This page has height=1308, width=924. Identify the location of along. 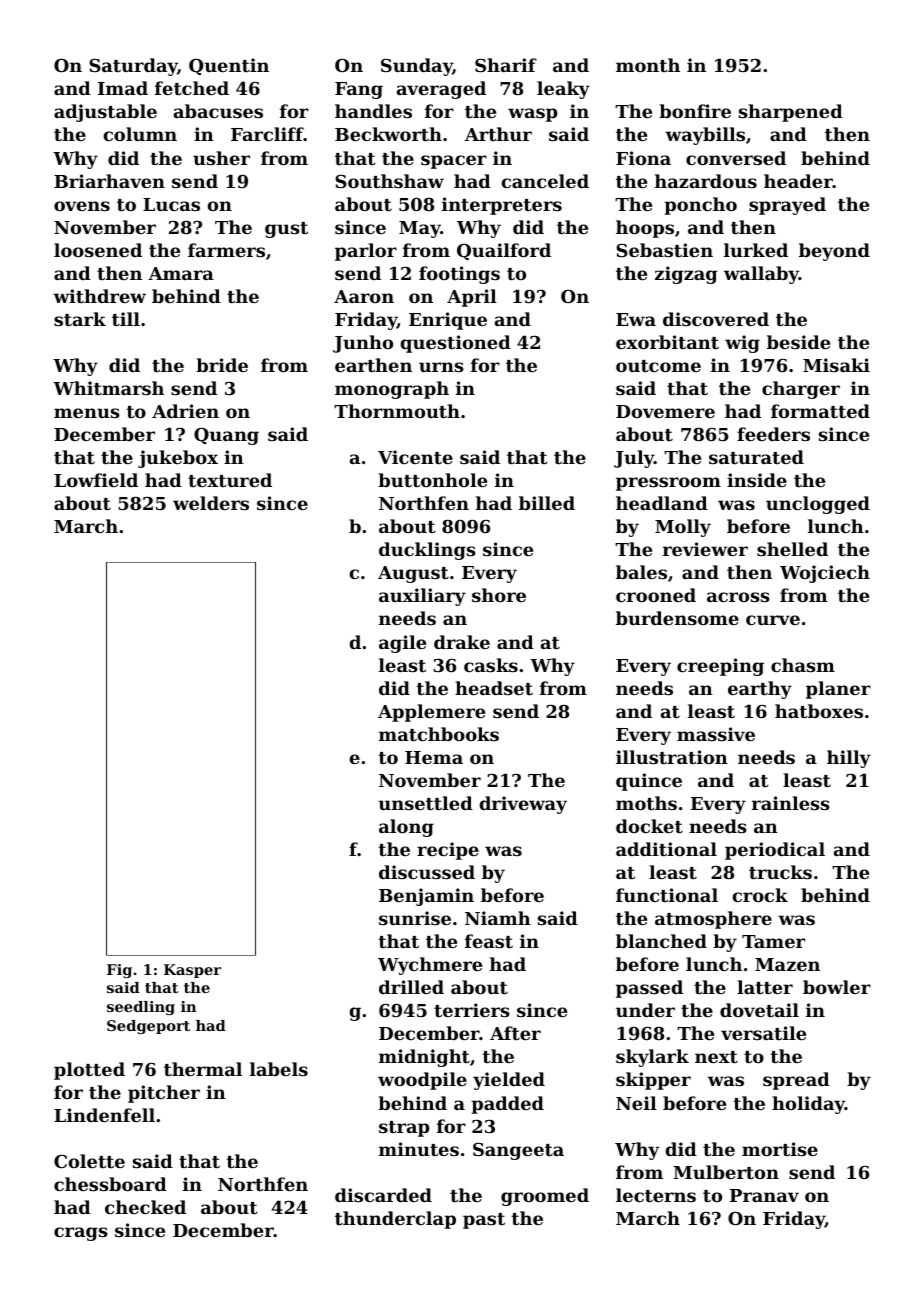
(406, 828).
